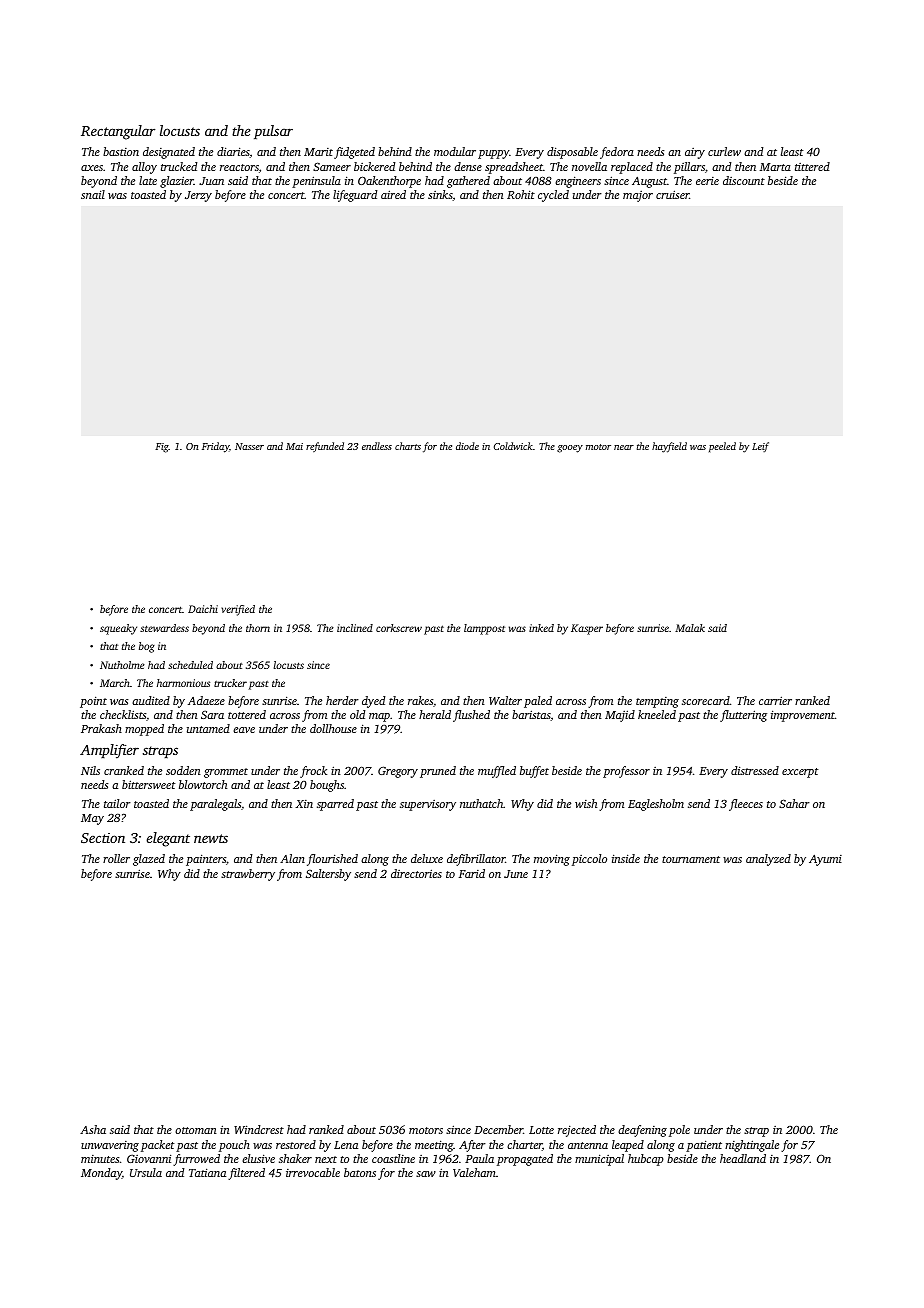 This document has width=924, height=1308. I want to click on Rohit, so click(521, 194).
